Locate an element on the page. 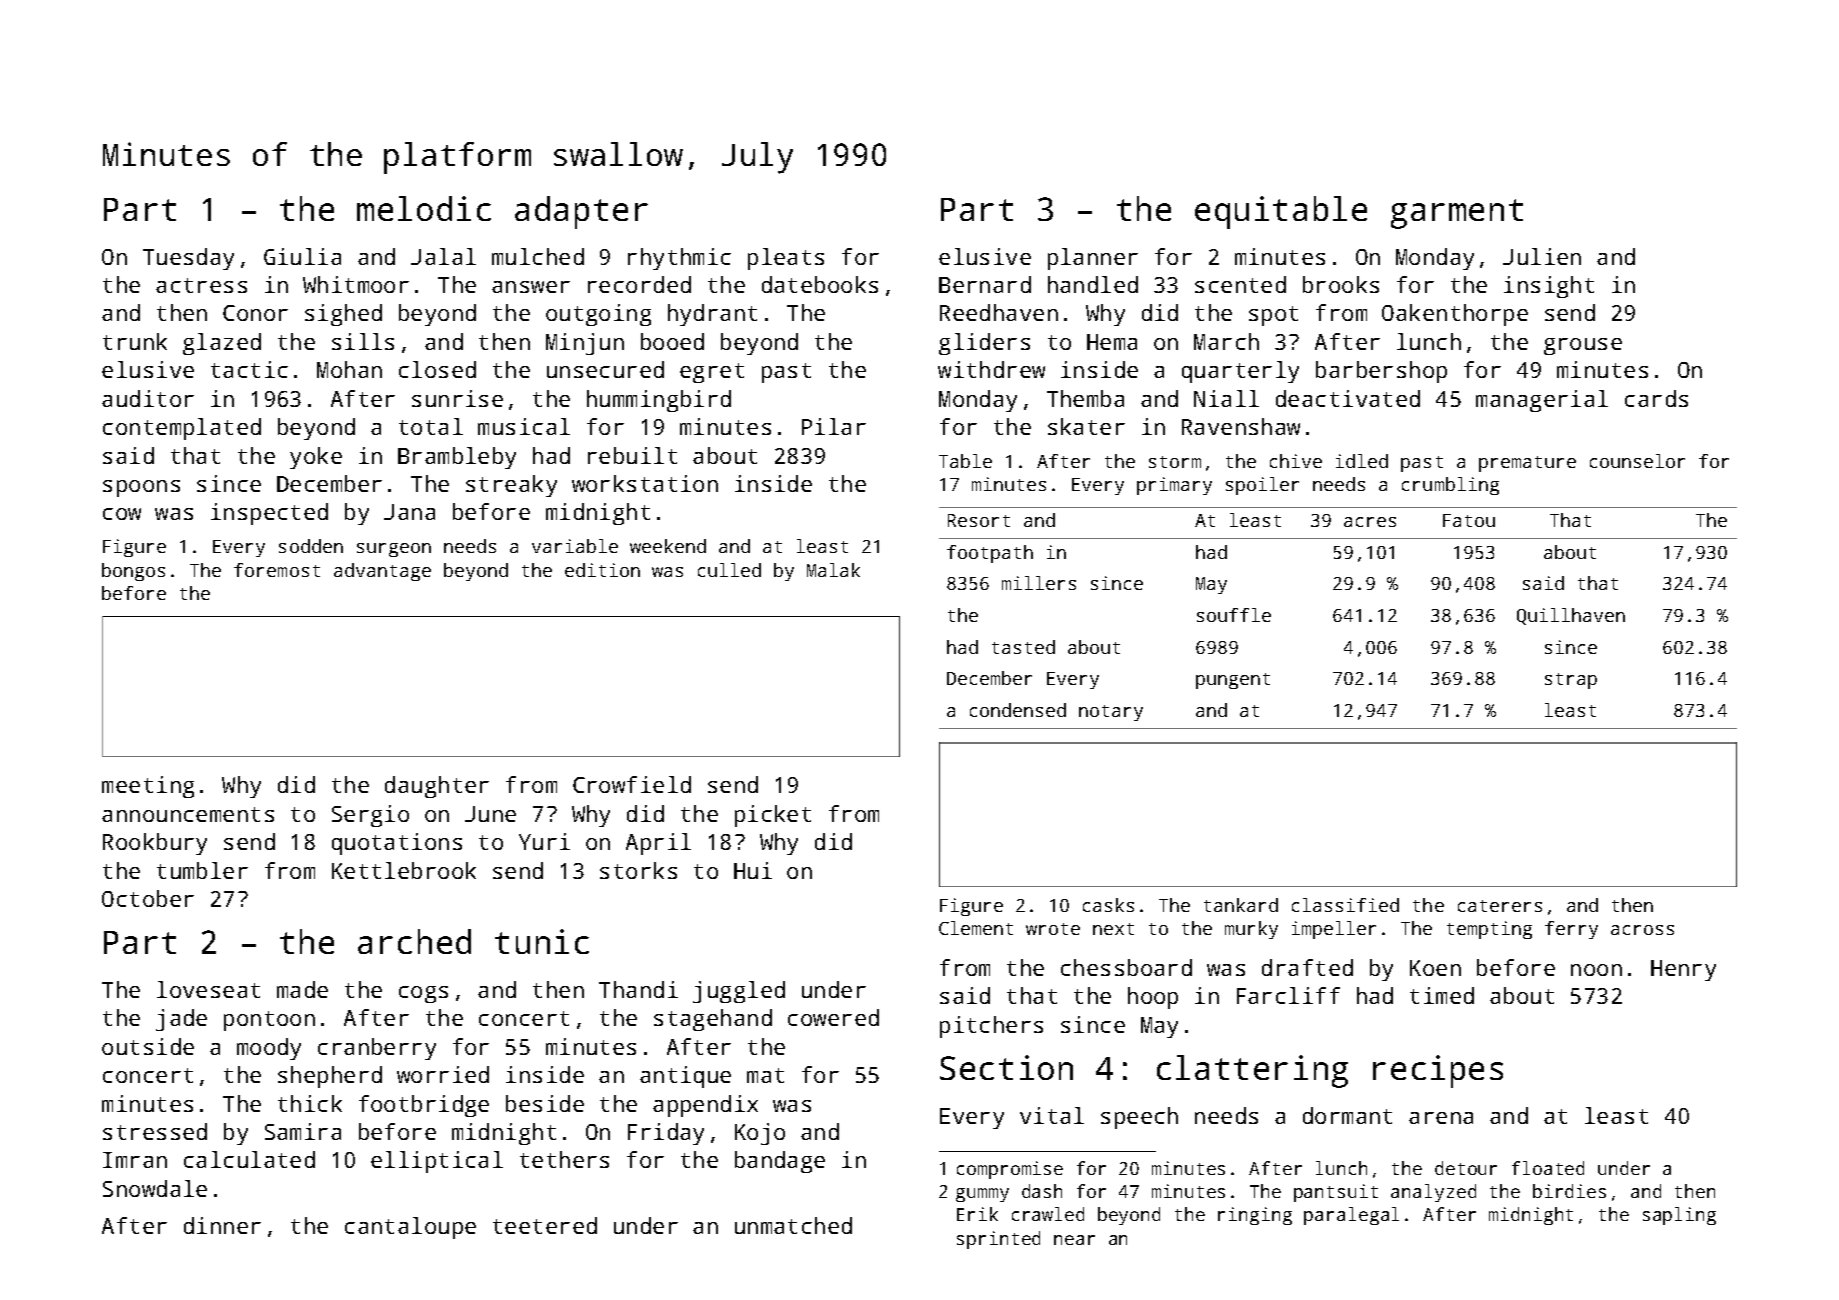 This page has height=1300, width=1839. adapter is located at coordinates (581, 212).
